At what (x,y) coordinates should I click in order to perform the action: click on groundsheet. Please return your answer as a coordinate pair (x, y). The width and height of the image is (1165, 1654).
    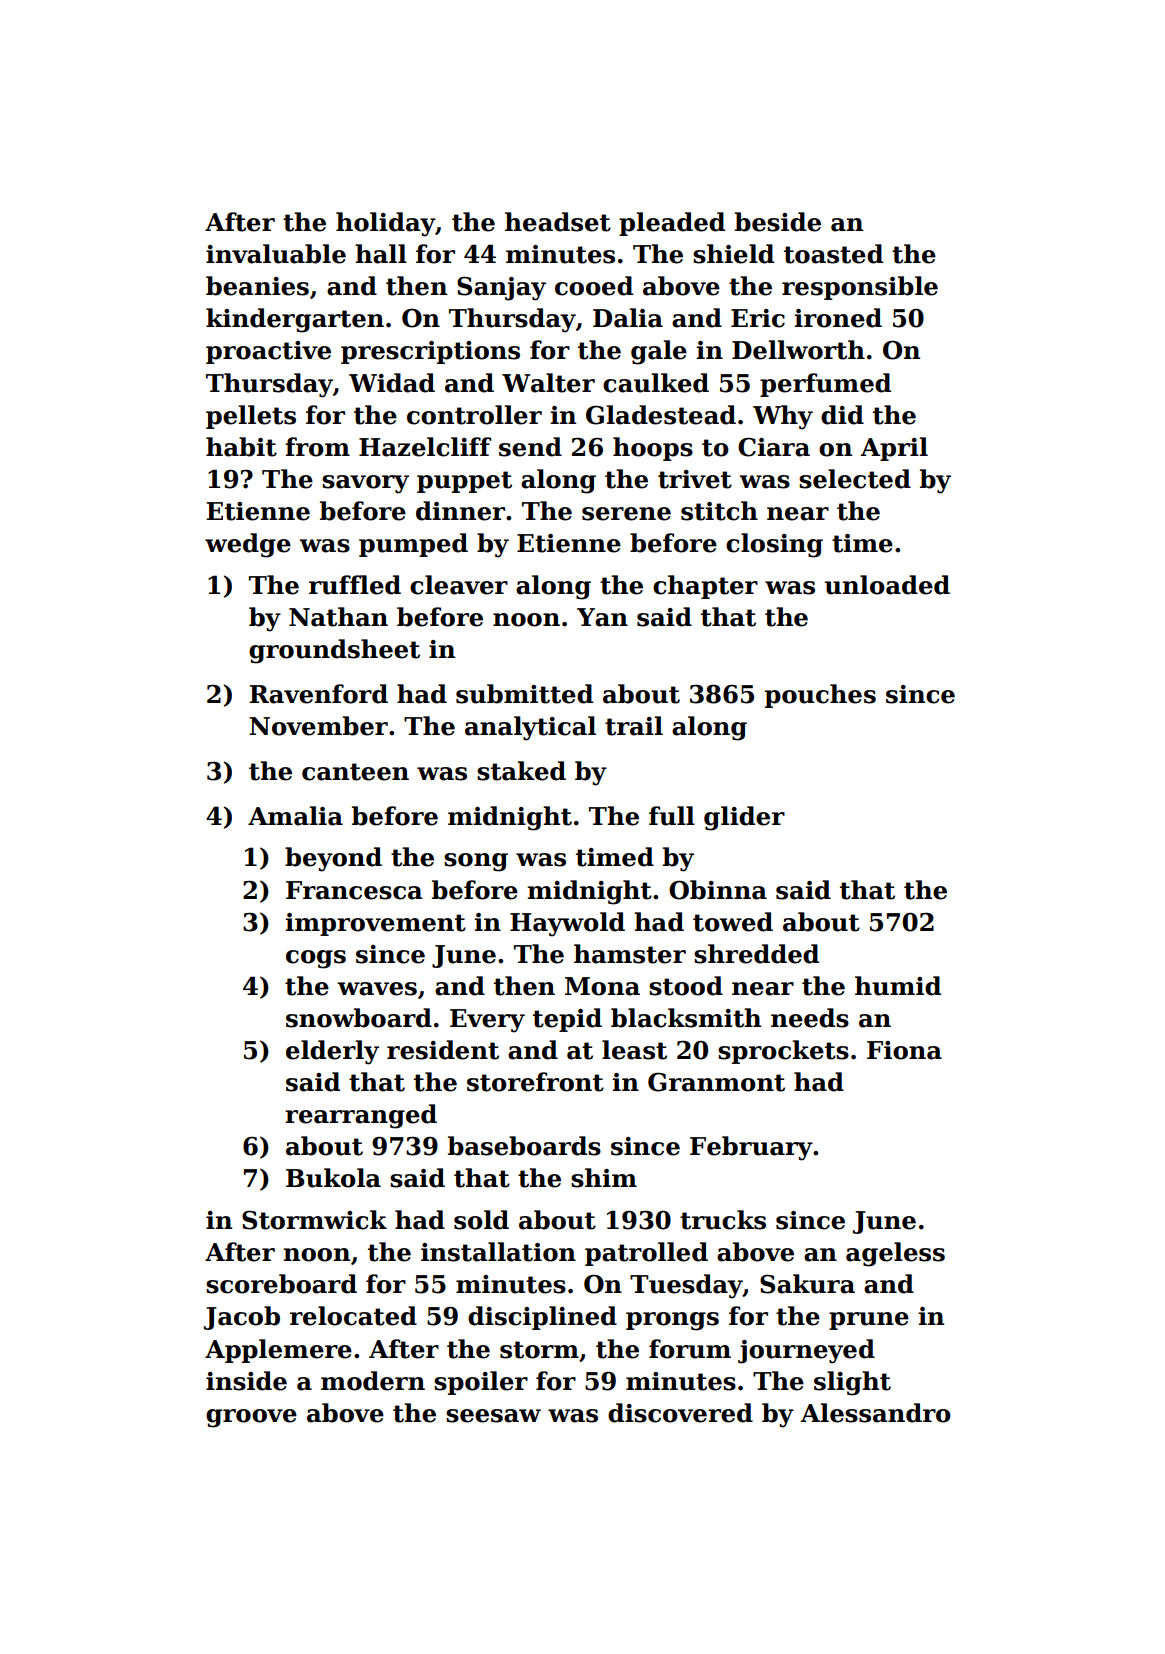
    Looking at the image, I should click on (334, 651).
